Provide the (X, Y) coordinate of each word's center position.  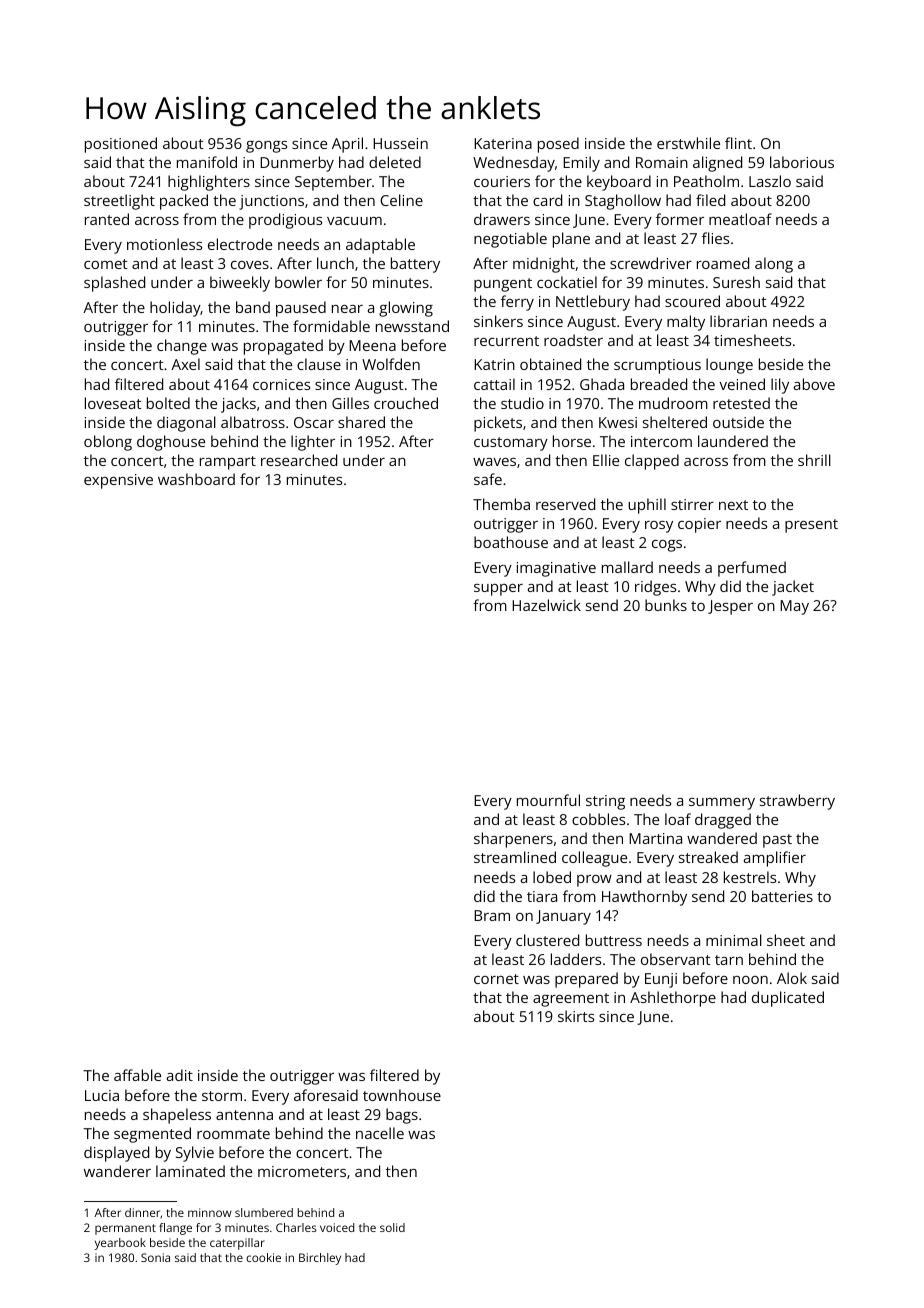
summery (722, 804)
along (774, 265)
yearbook (120, 1244)
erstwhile (688, 143)
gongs (266, 147)
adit (180, 1075)
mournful (548, 800)
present (811, 526)
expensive (118, 481)
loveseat (113, 403)
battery (415, 265)
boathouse (511, 542)
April (347, 145)
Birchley (320, 1259)
